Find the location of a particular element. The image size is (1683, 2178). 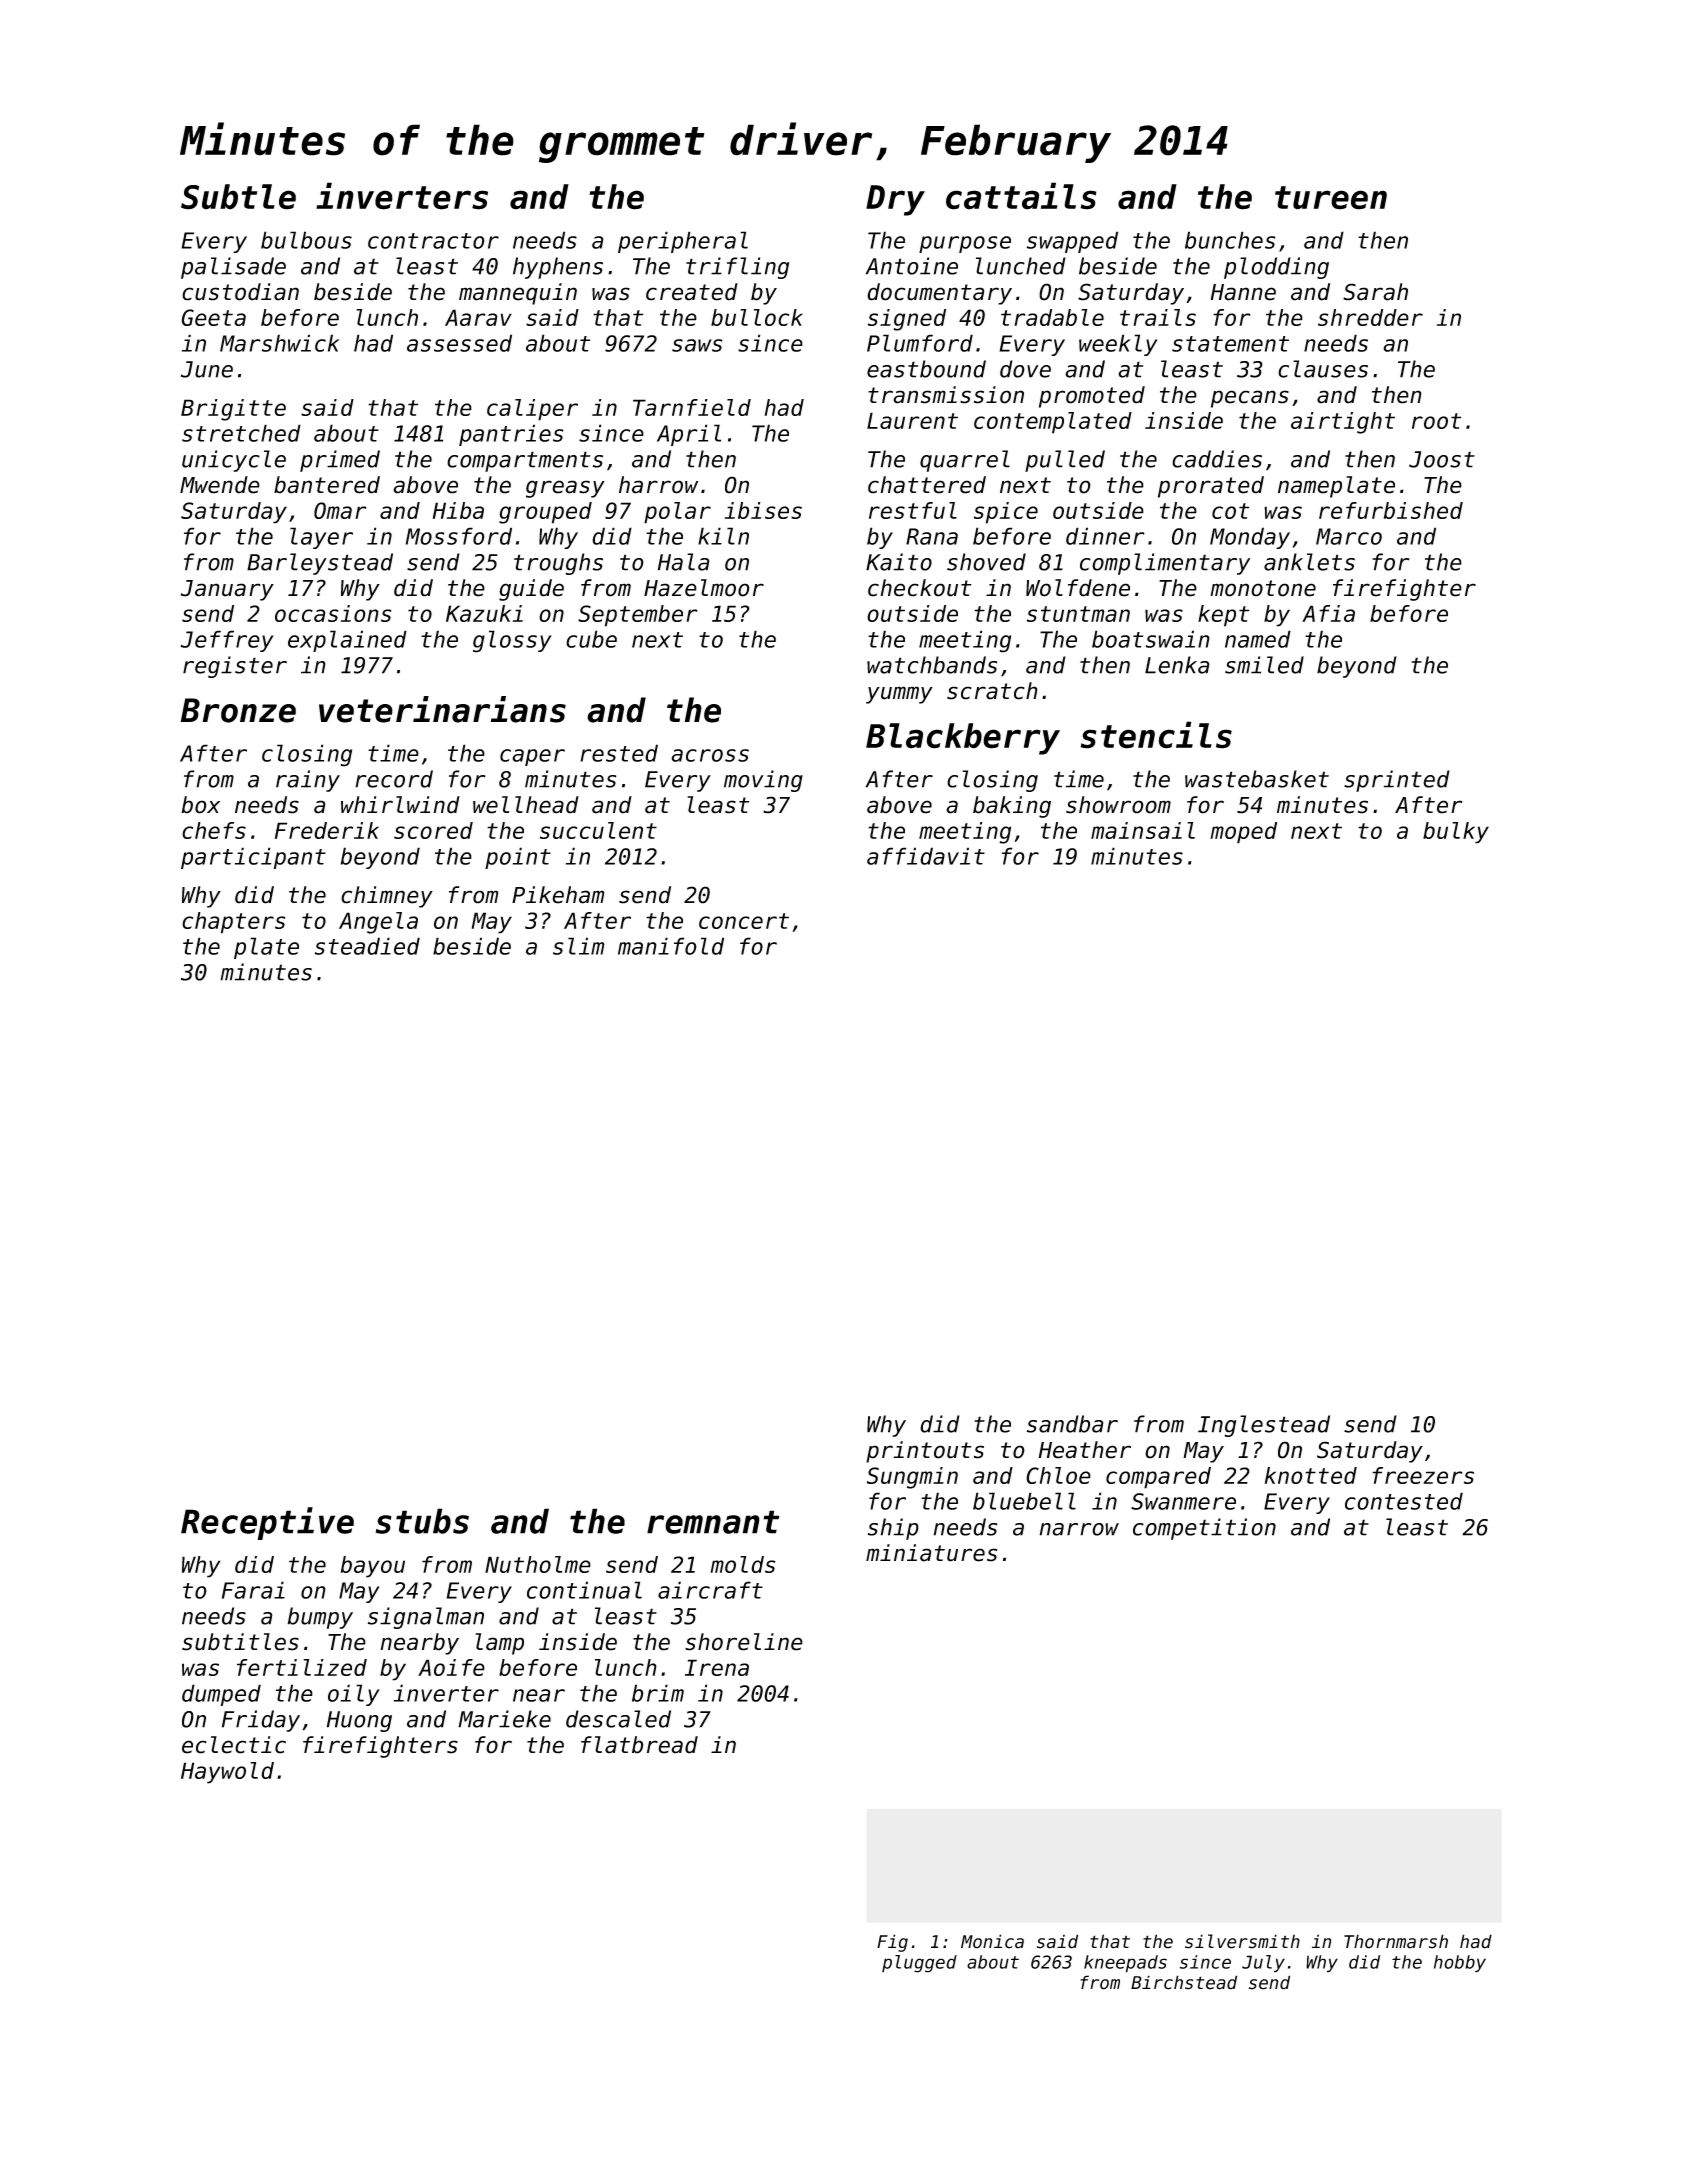

Thornmarsh is located at coordinates (1396, 1941).
